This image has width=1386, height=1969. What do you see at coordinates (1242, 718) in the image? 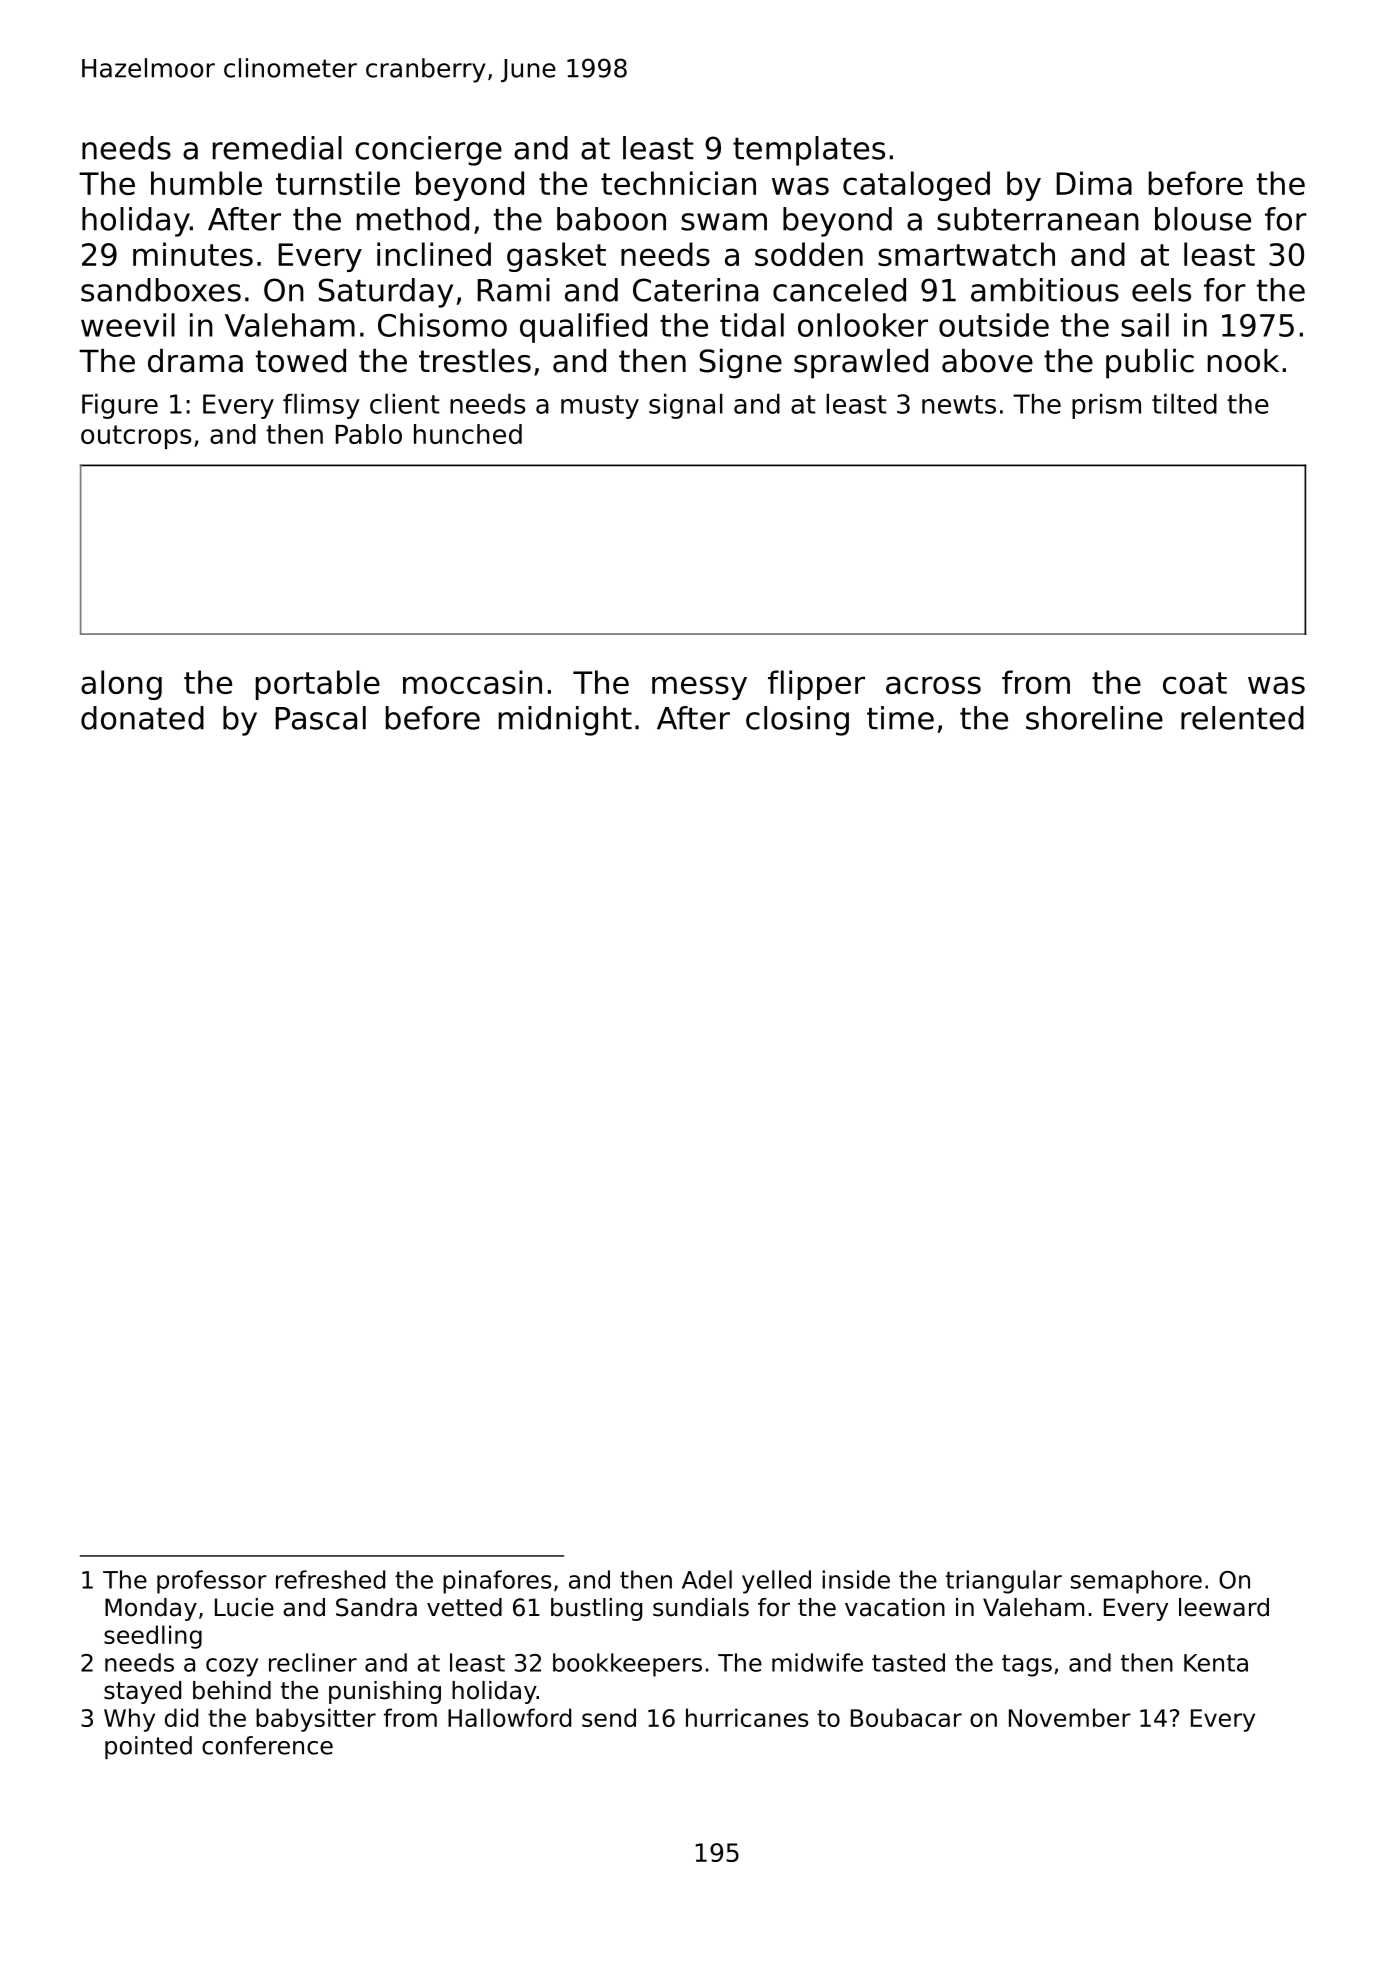
I see `relented` at bounding box center [1242, 718].
